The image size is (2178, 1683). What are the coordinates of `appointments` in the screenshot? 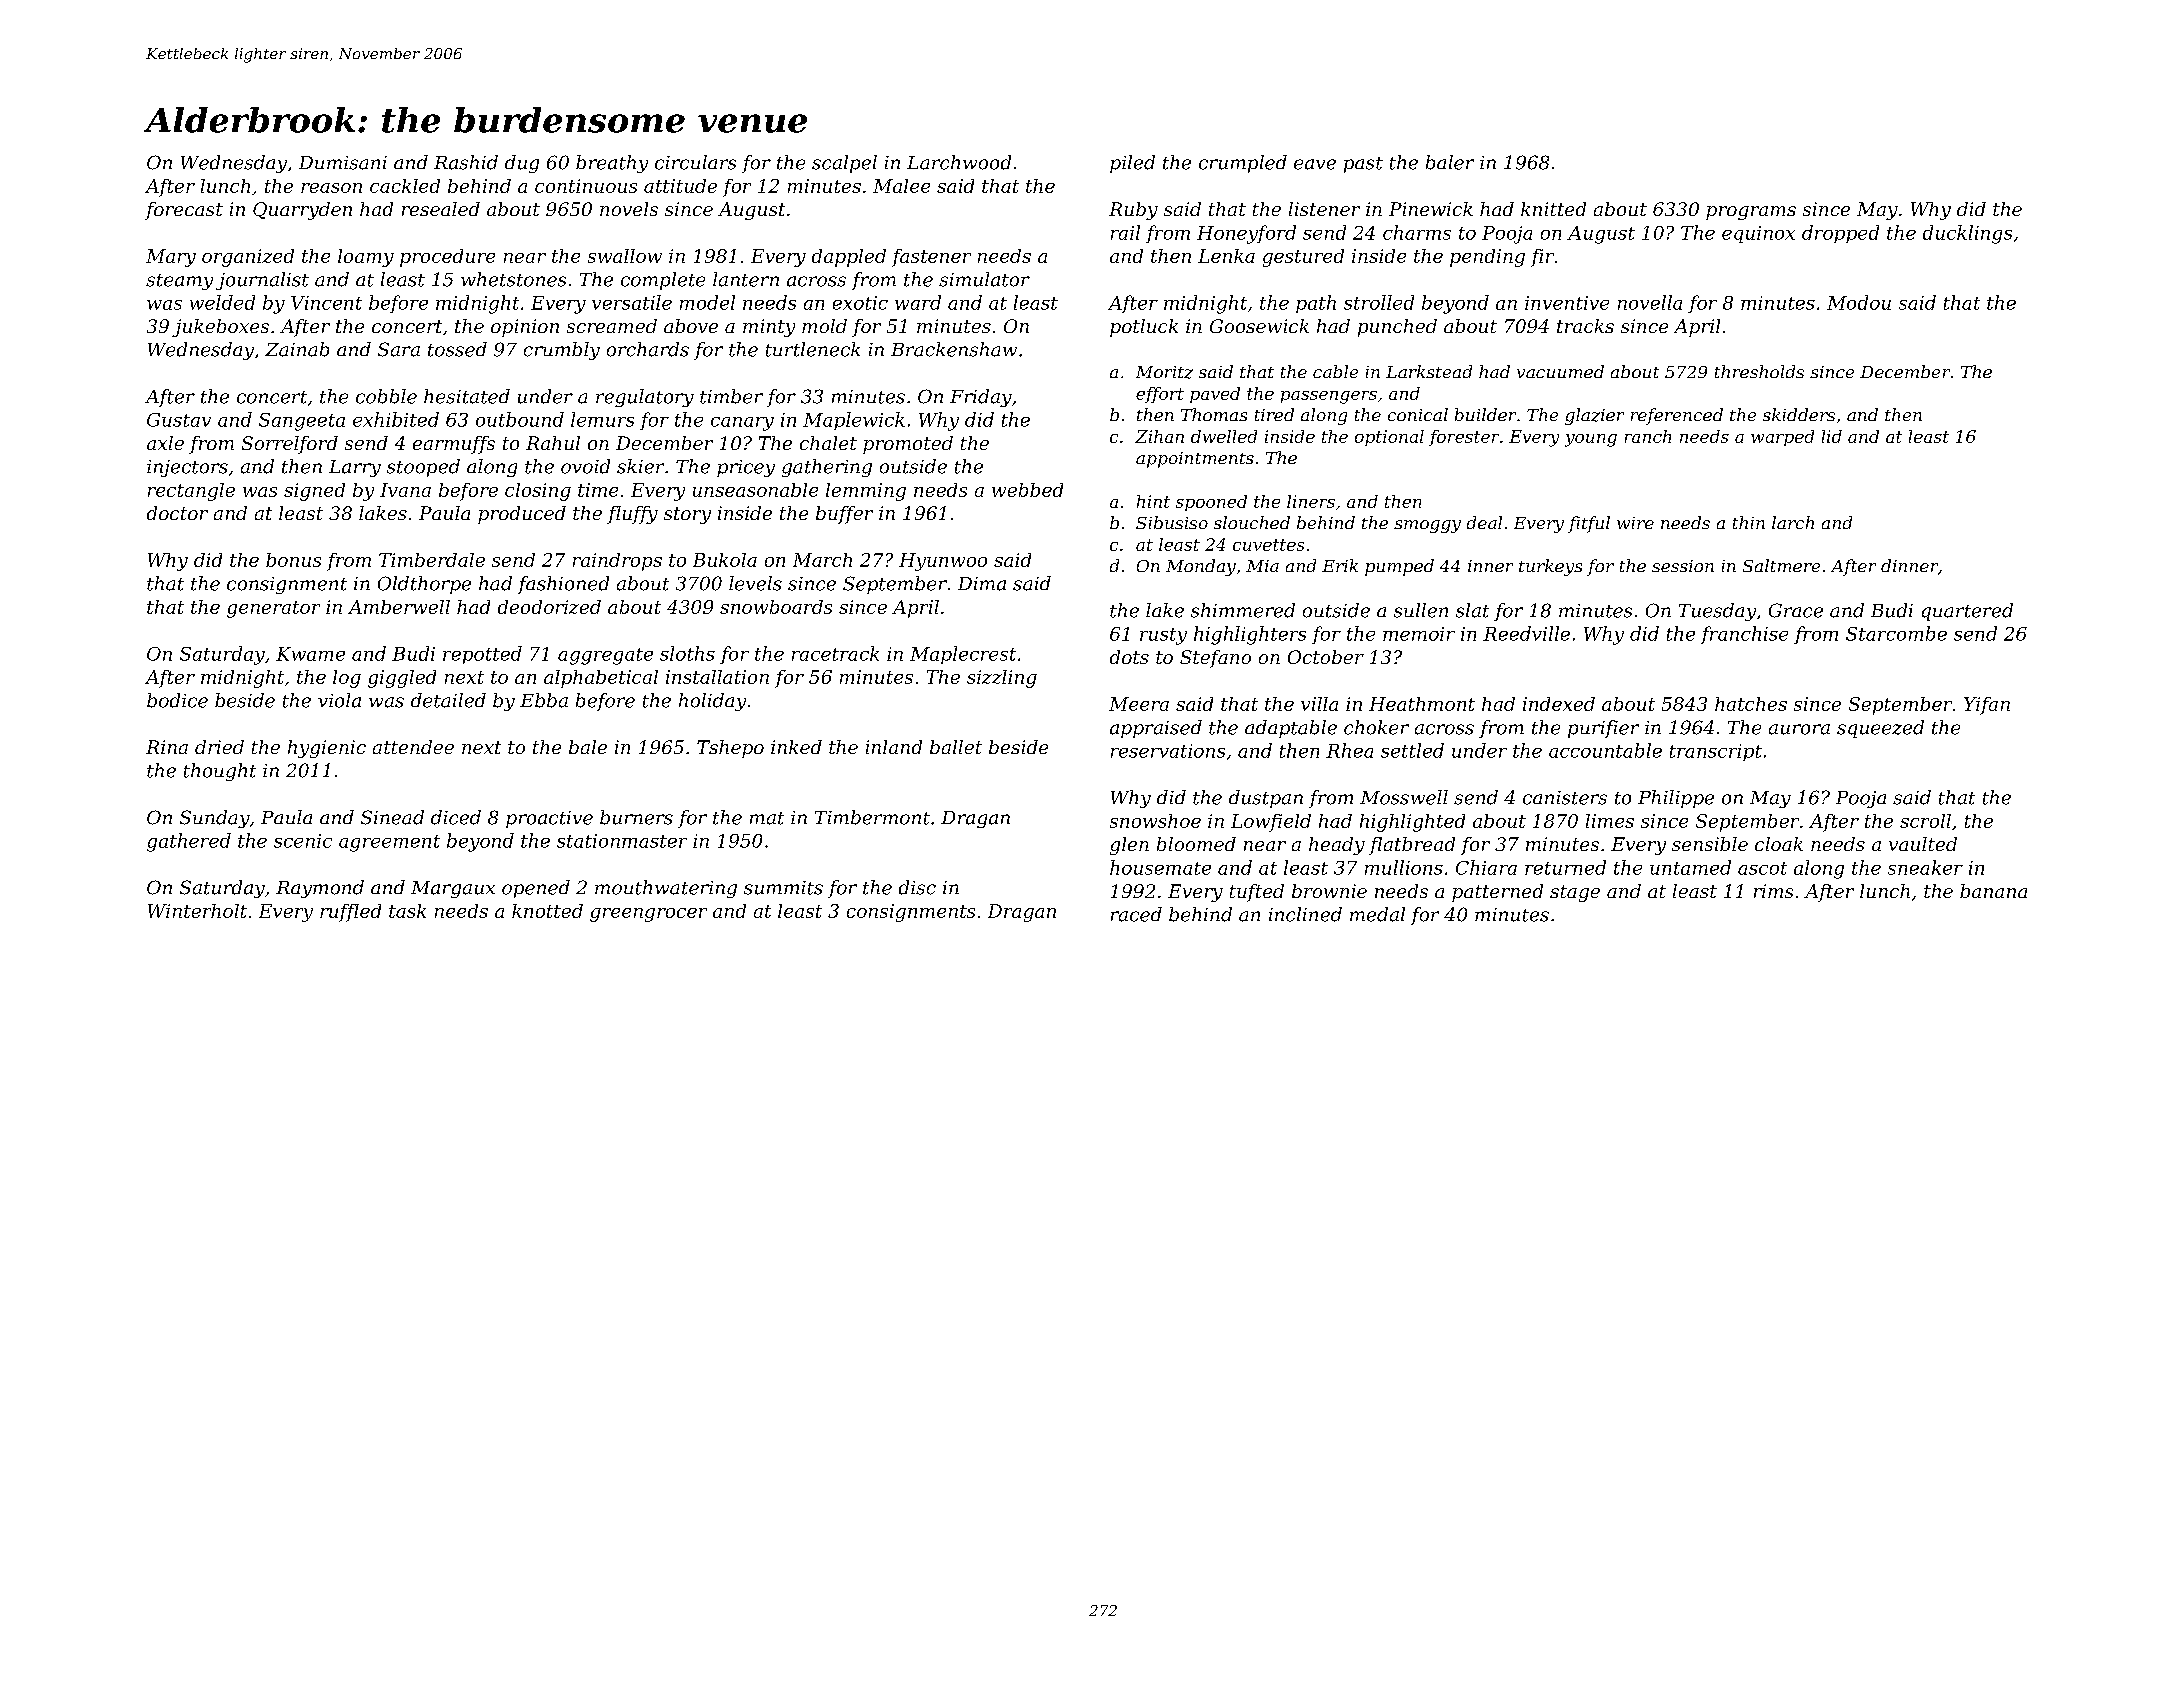 It's located at (1195, 460).
